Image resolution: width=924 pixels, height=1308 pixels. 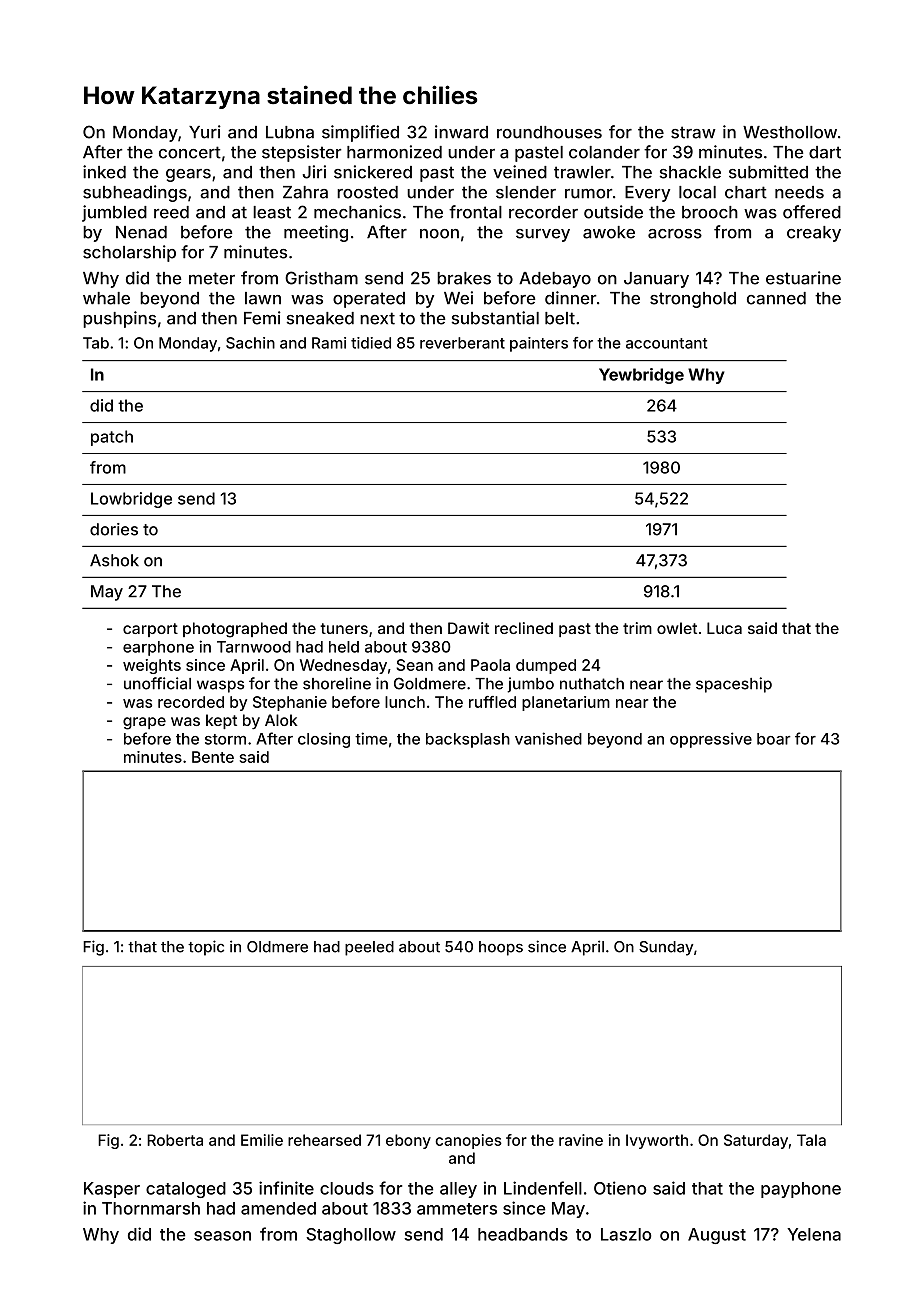 I want to click on Thornmarsh, so click(x=151, y=1208).
